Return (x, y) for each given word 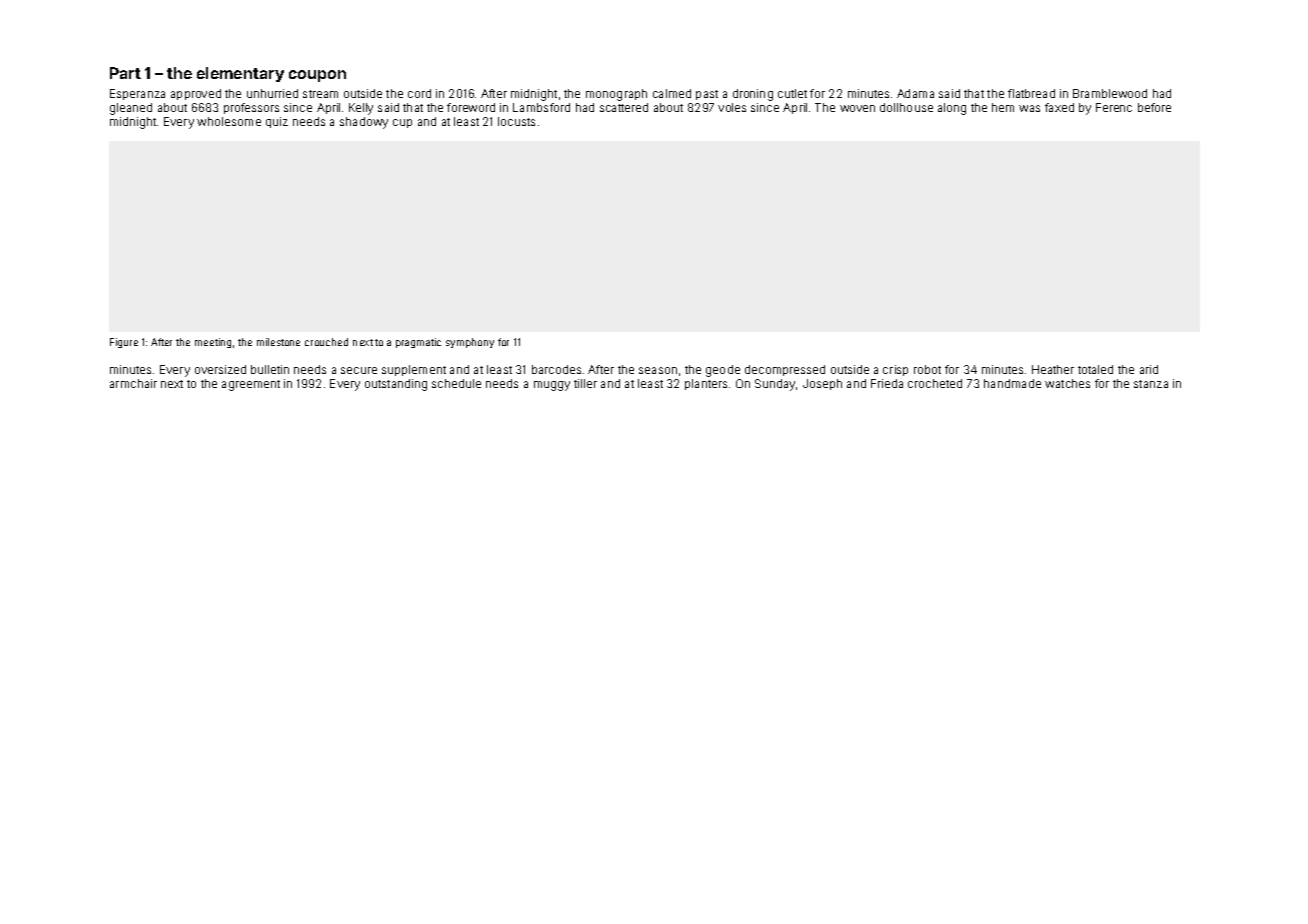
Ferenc (1114, 107)
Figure (124, 343)
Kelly (361, 109)
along (952, 109)
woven (857, 108)
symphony (470, 343)
